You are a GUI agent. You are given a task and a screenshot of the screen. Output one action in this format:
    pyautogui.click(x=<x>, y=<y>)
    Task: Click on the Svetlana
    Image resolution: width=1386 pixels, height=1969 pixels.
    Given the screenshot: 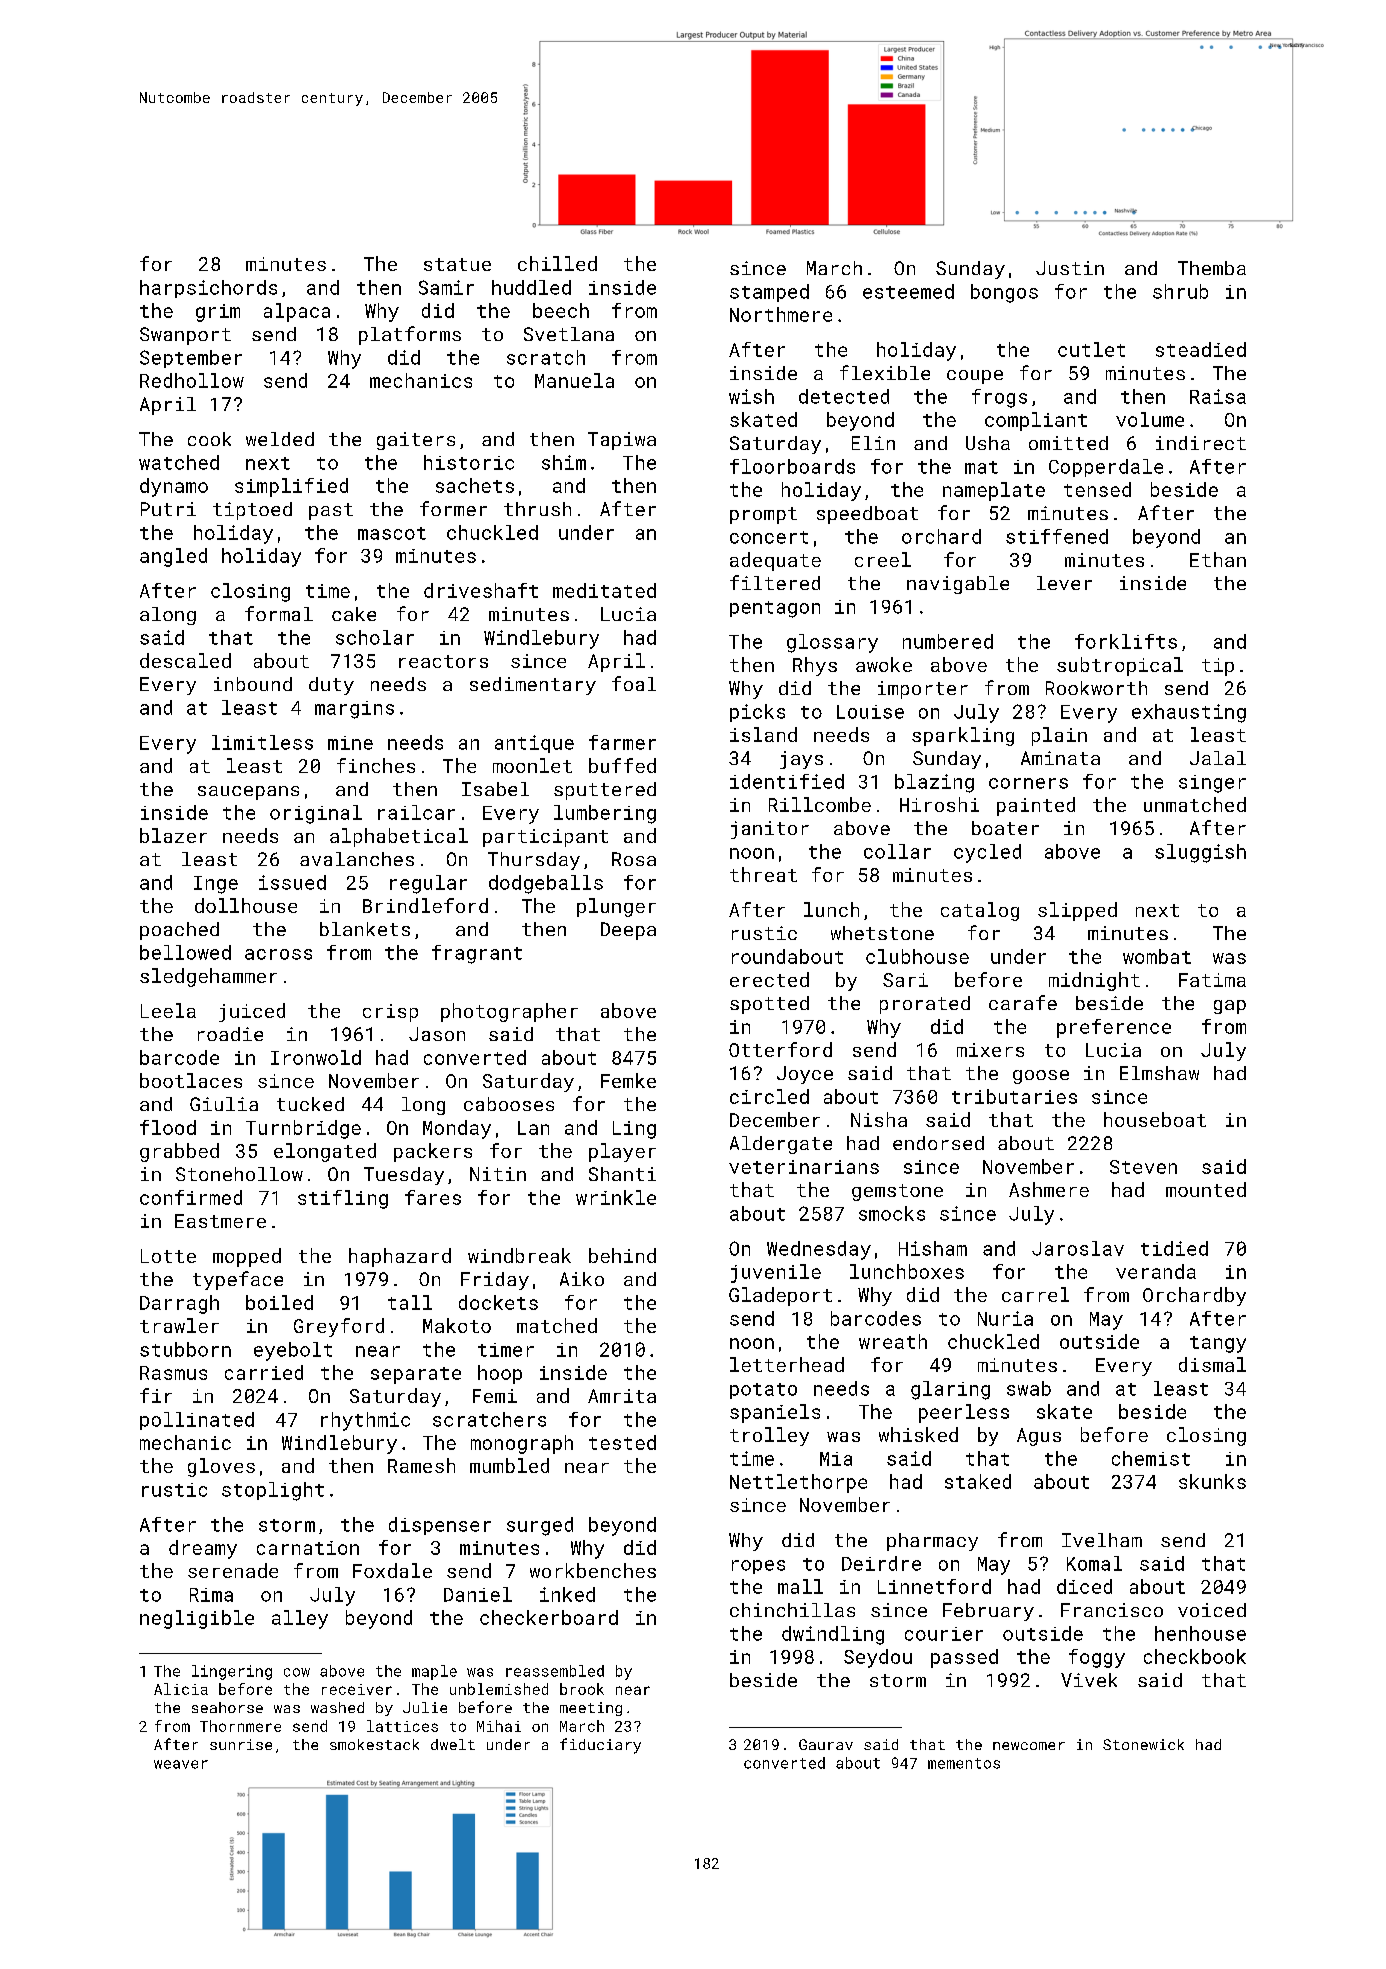 What is the action you would take?
    pyautogui.click(x=569, y=334)
